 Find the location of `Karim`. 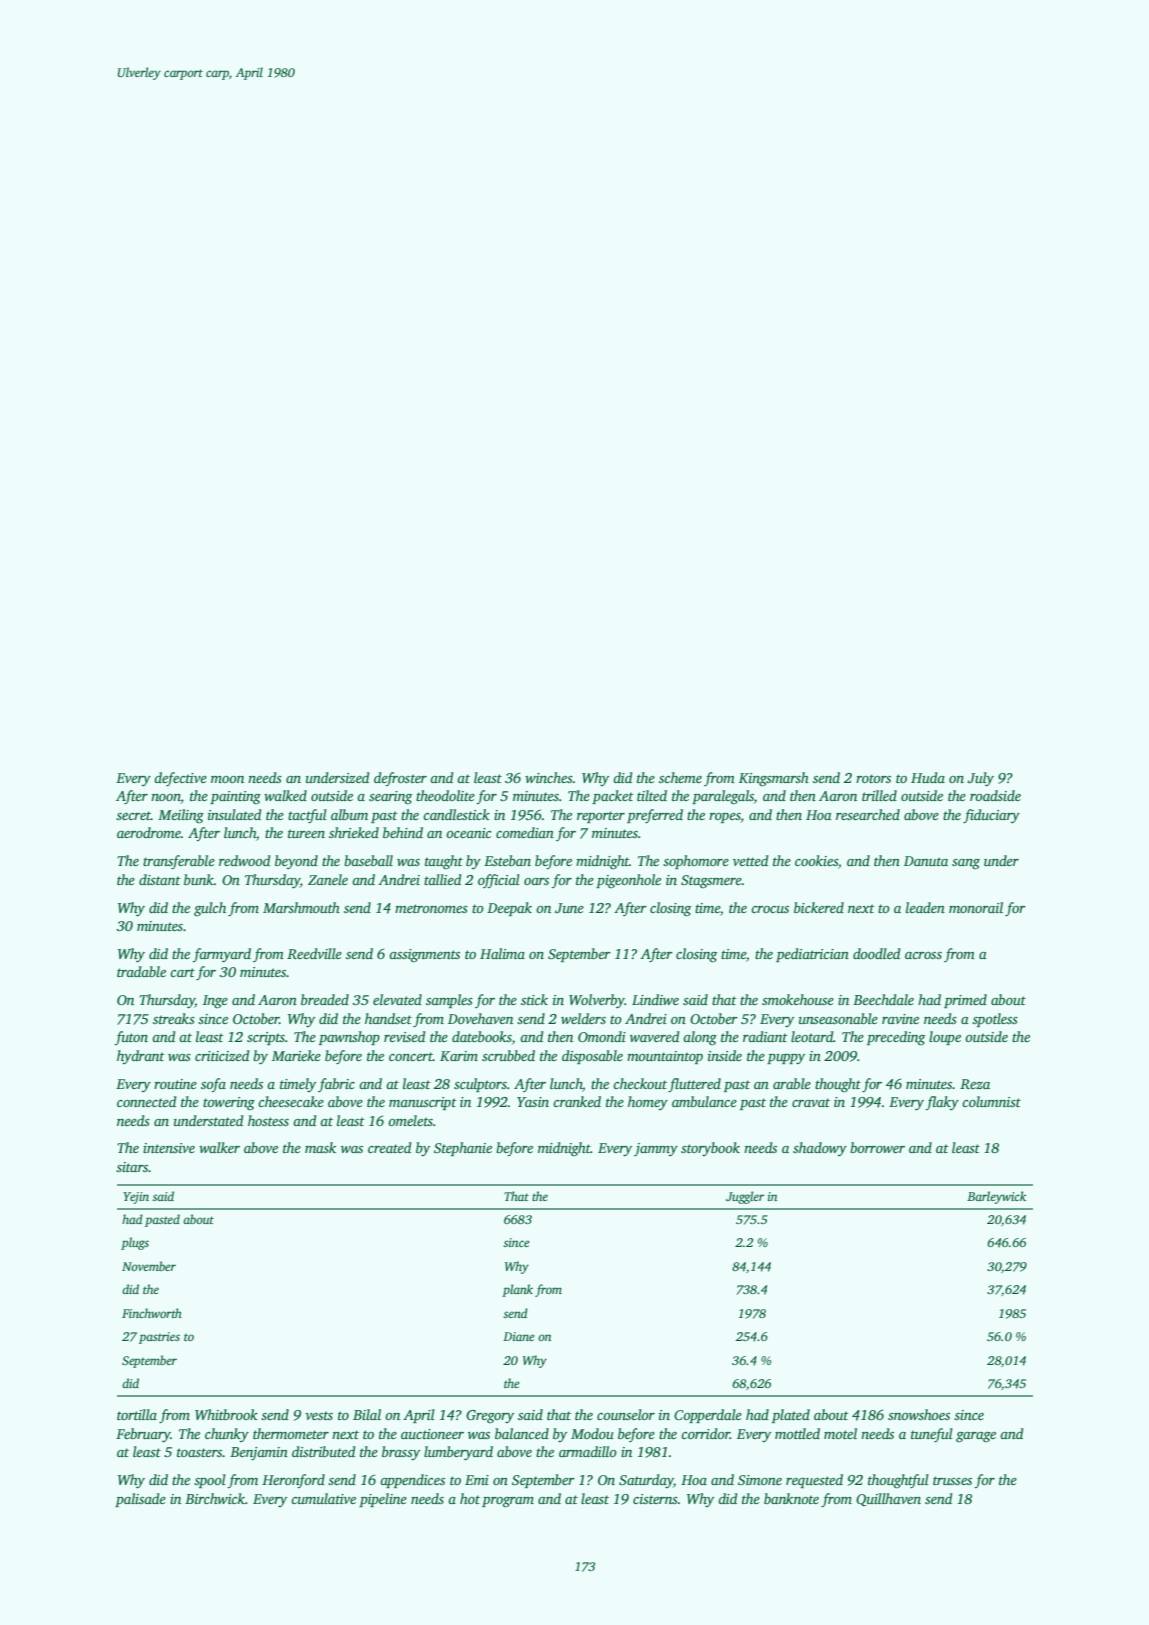

Karim is located at coordinates (459, 1056).
